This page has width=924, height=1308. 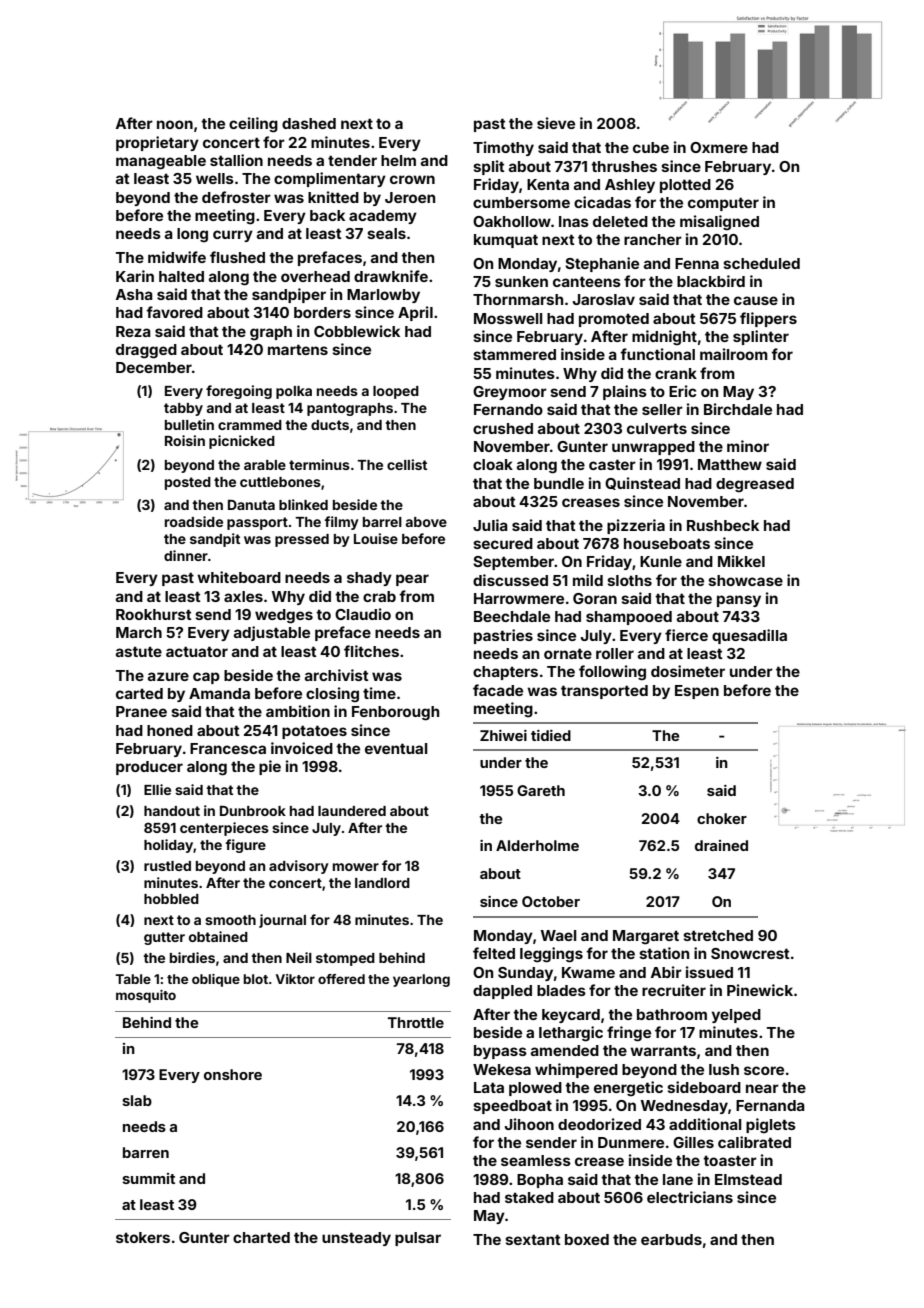 What do you see at coordinates (489, 167) in the page?
I see `split` at bounding box center [489, 167].
